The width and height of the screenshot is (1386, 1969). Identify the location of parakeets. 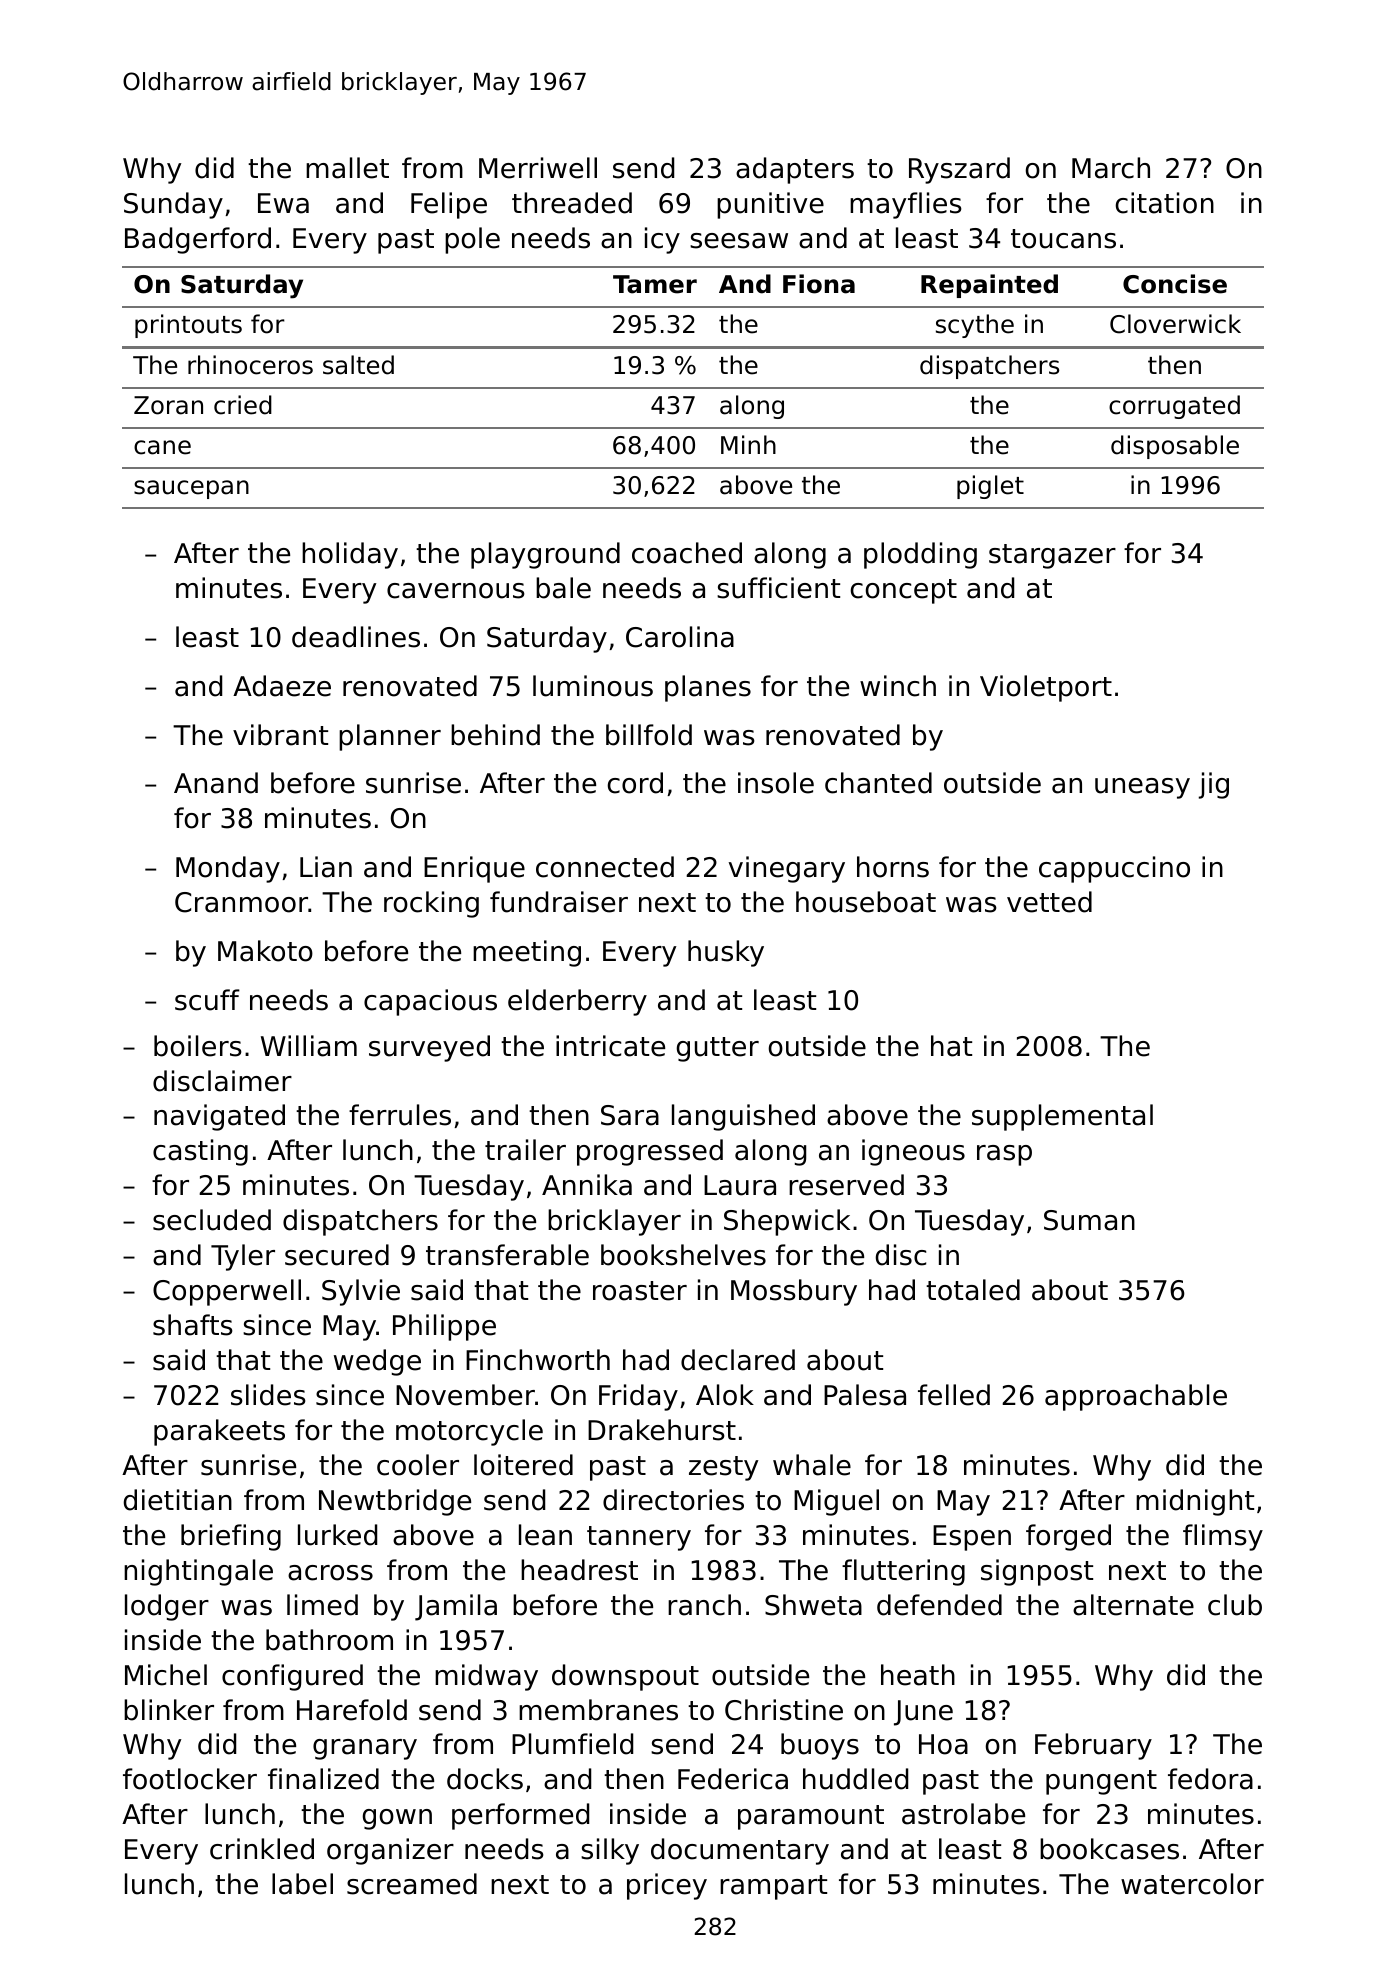
(219, 1432).
